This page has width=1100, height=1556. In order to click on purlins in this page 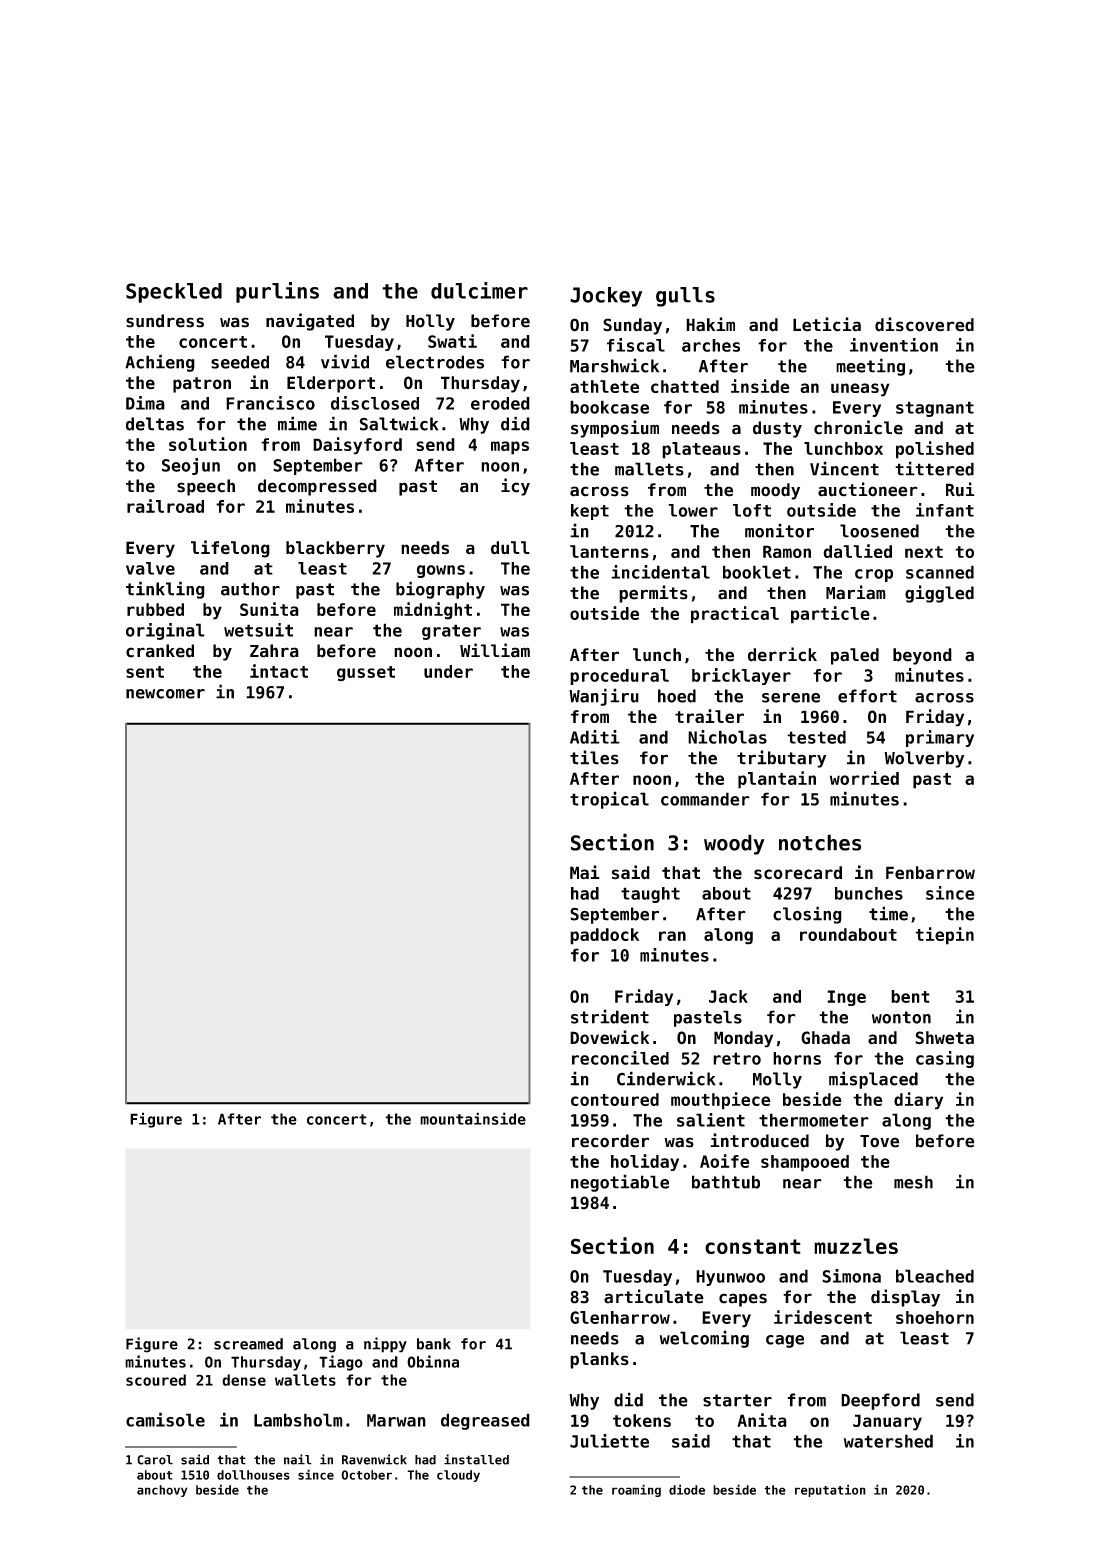, I will do `click(277, 292)`.
